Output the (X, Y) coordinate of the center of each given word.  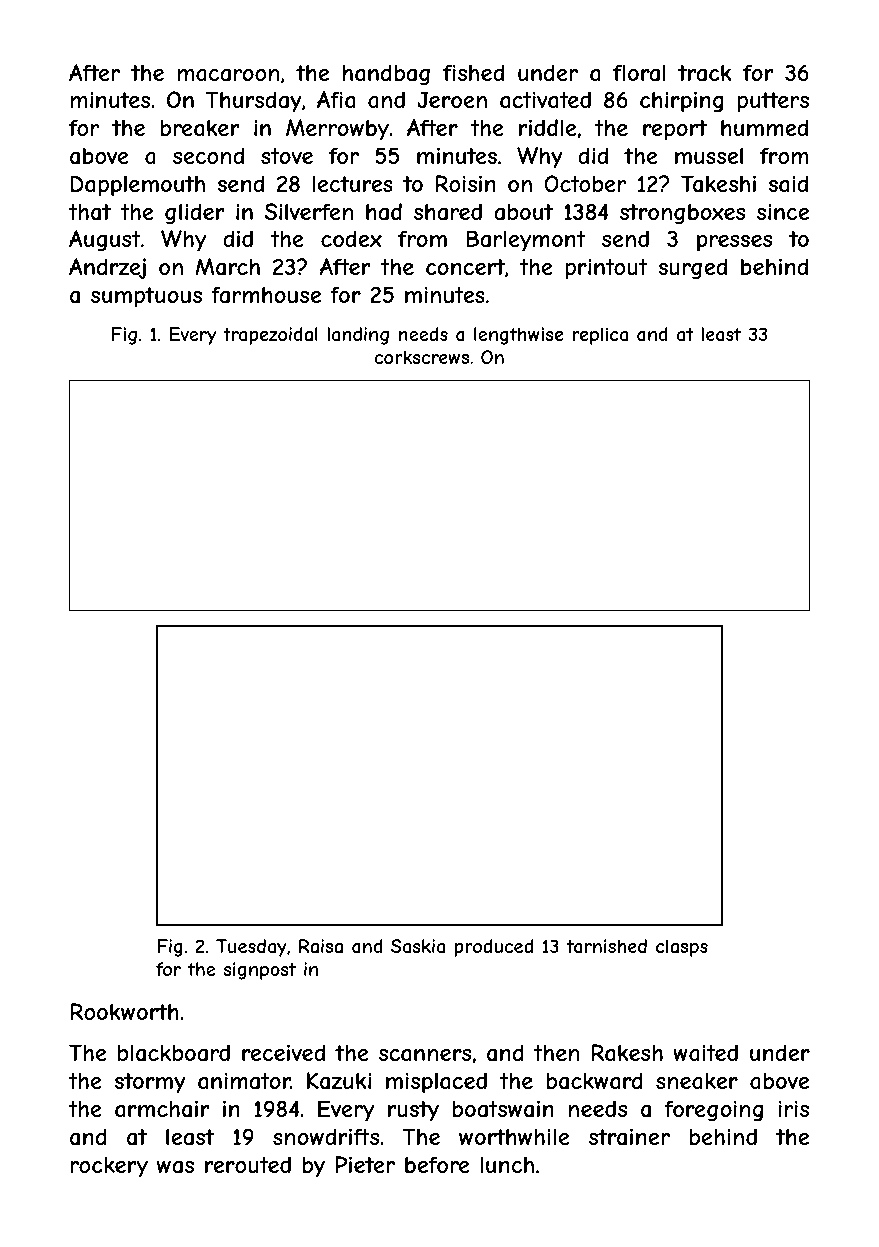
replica (600, 336)
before (437, 1164)
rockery (109, 1167)
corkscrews (422, 357)
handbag (386, 75)
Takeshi (718, 184)
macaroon (228, 75)
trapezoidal (270, 336)
